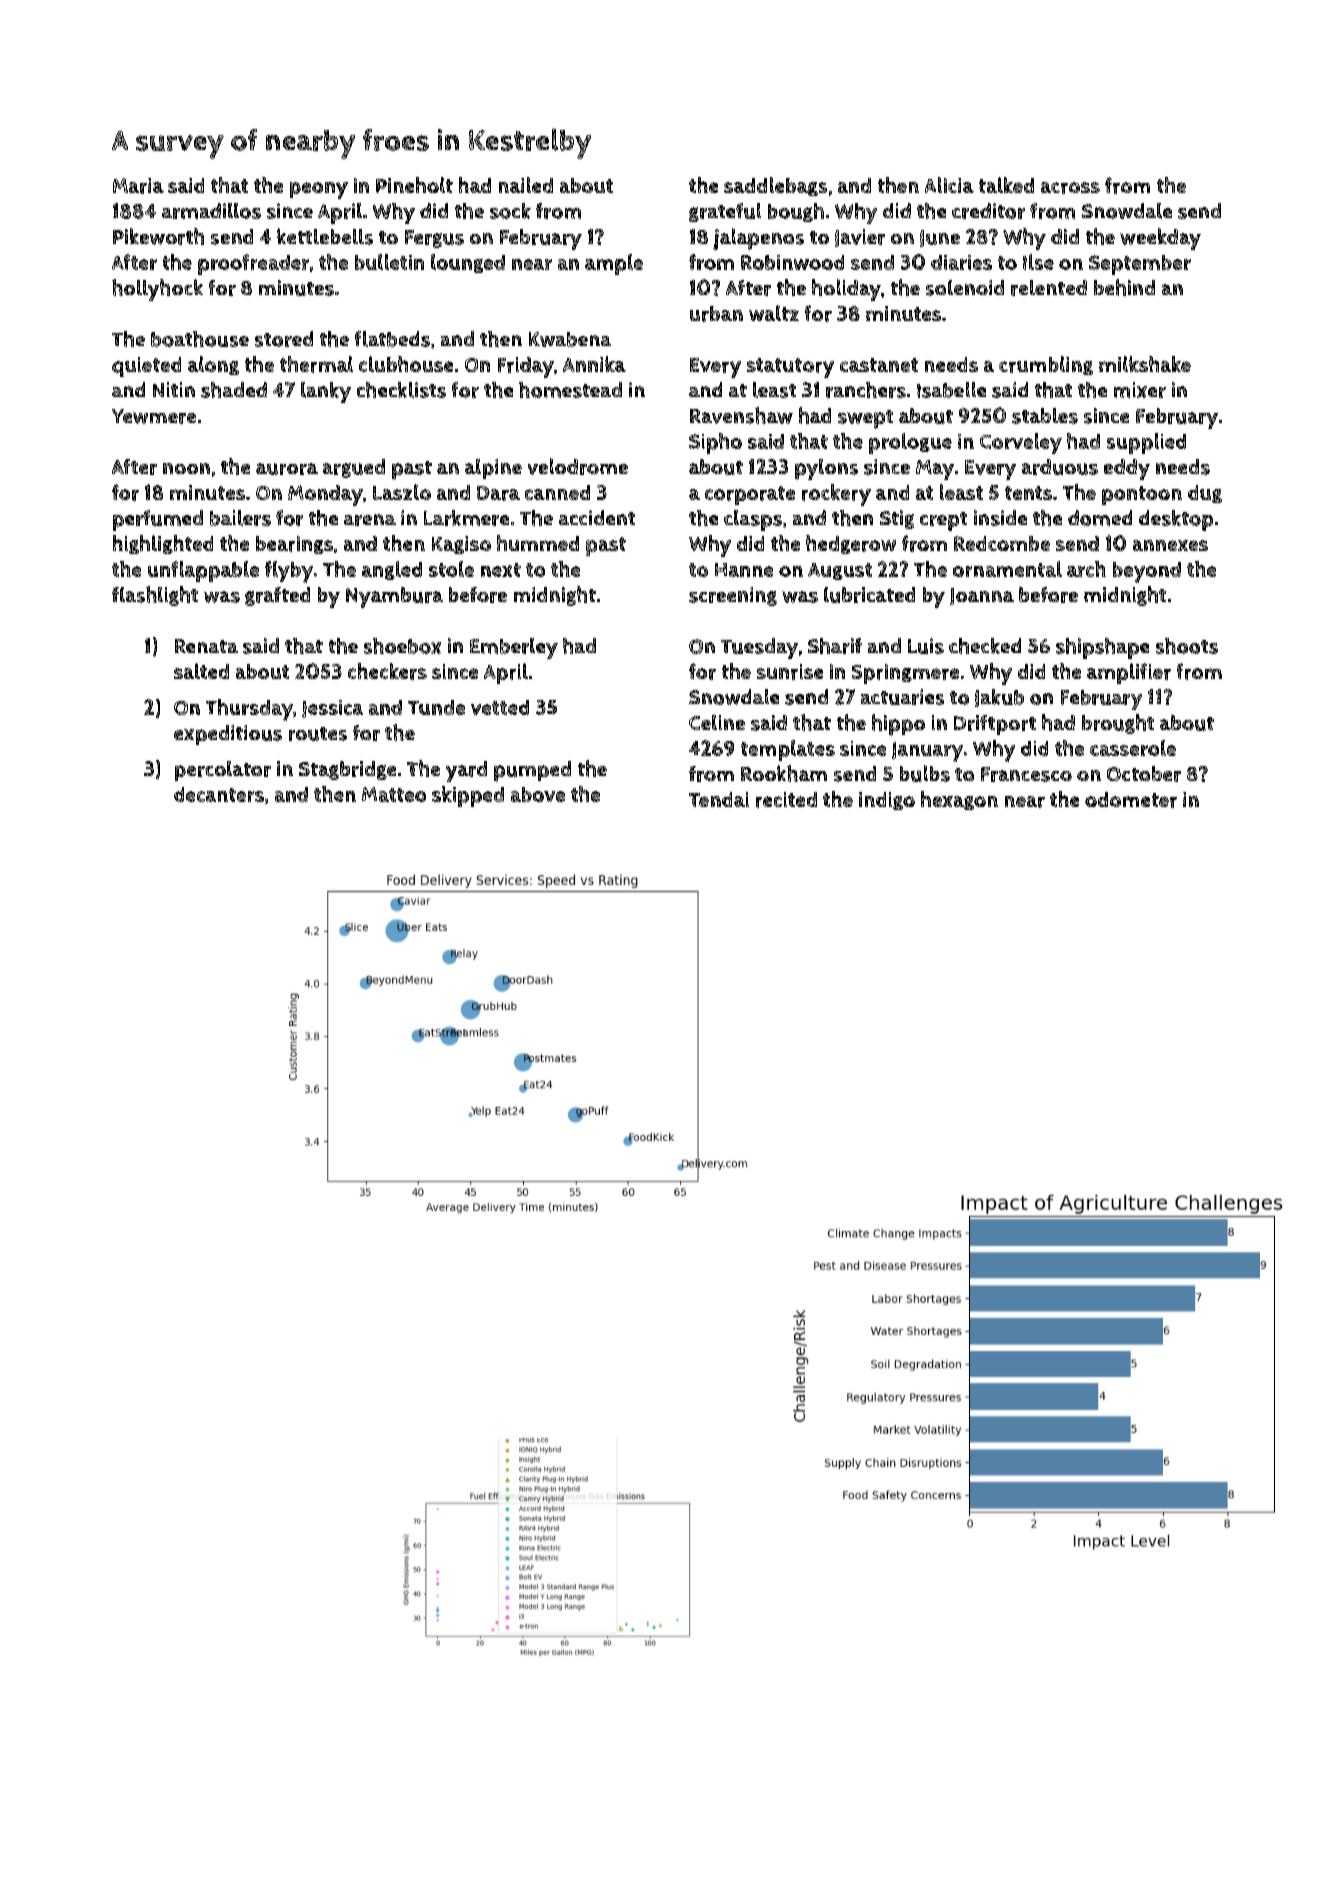 Image resolution: width=1335 pixels, height=1889 pixels. Describe the element at coordinates (228, 735) in the image. I see `expeditious` at that location.
